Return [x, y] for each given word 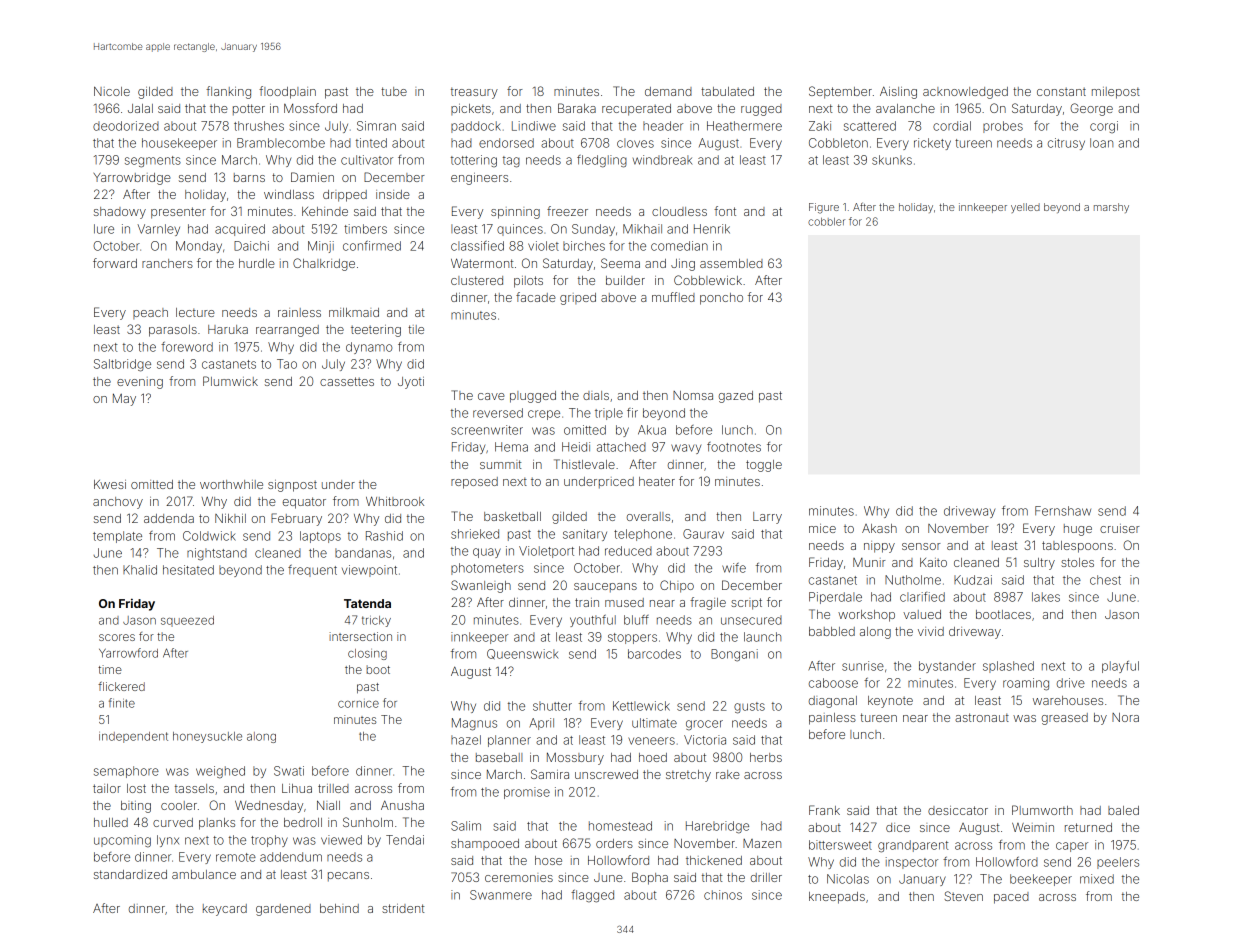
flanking [228, 92]
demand [668, 91]
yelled [1025, 208]
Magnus [474, 724]
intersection [360, 636]
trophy [269, 841]
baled [1123, 810]
